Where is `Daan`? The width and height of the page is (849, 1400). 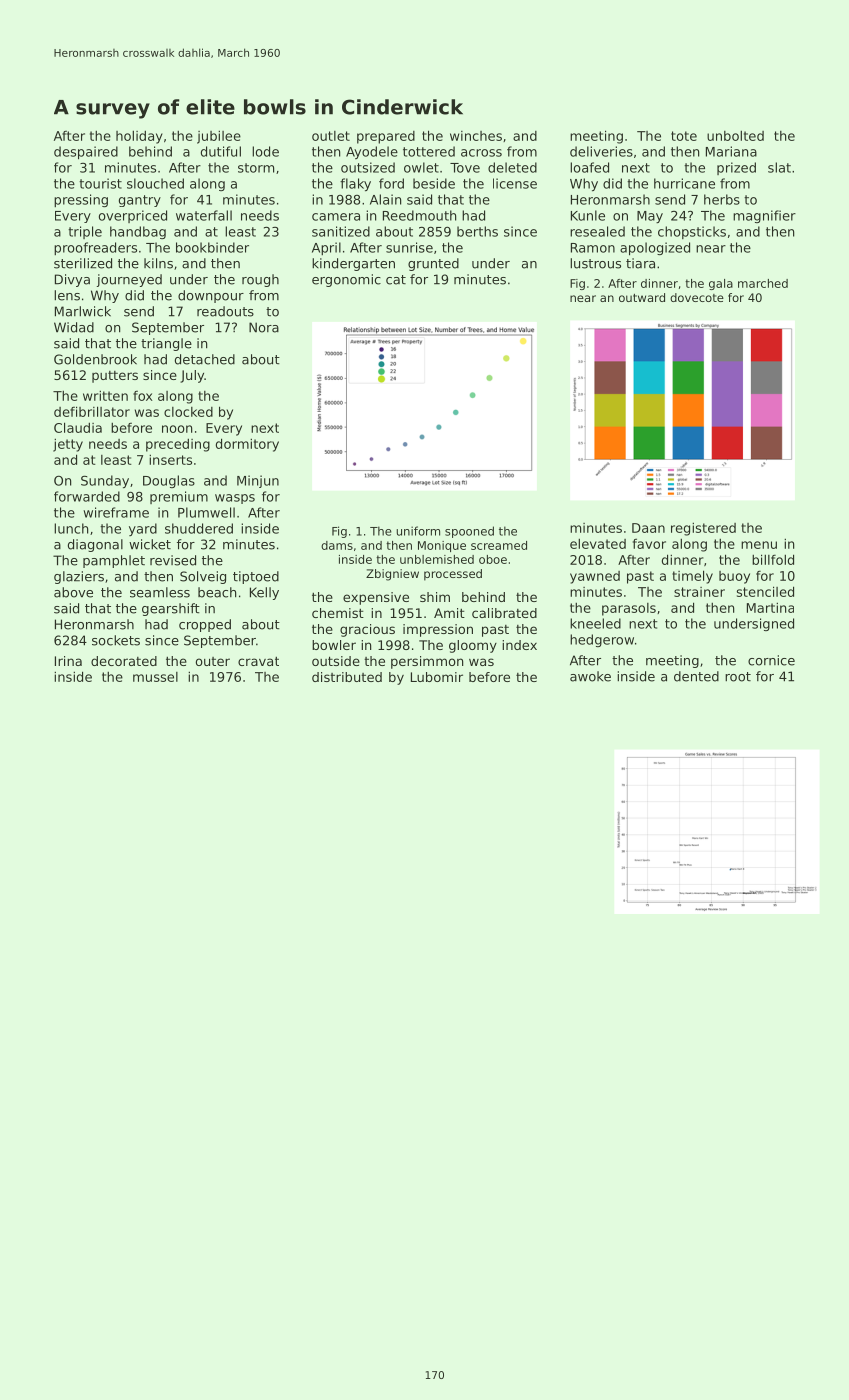 Daan is located at coordinates (648, 528).
